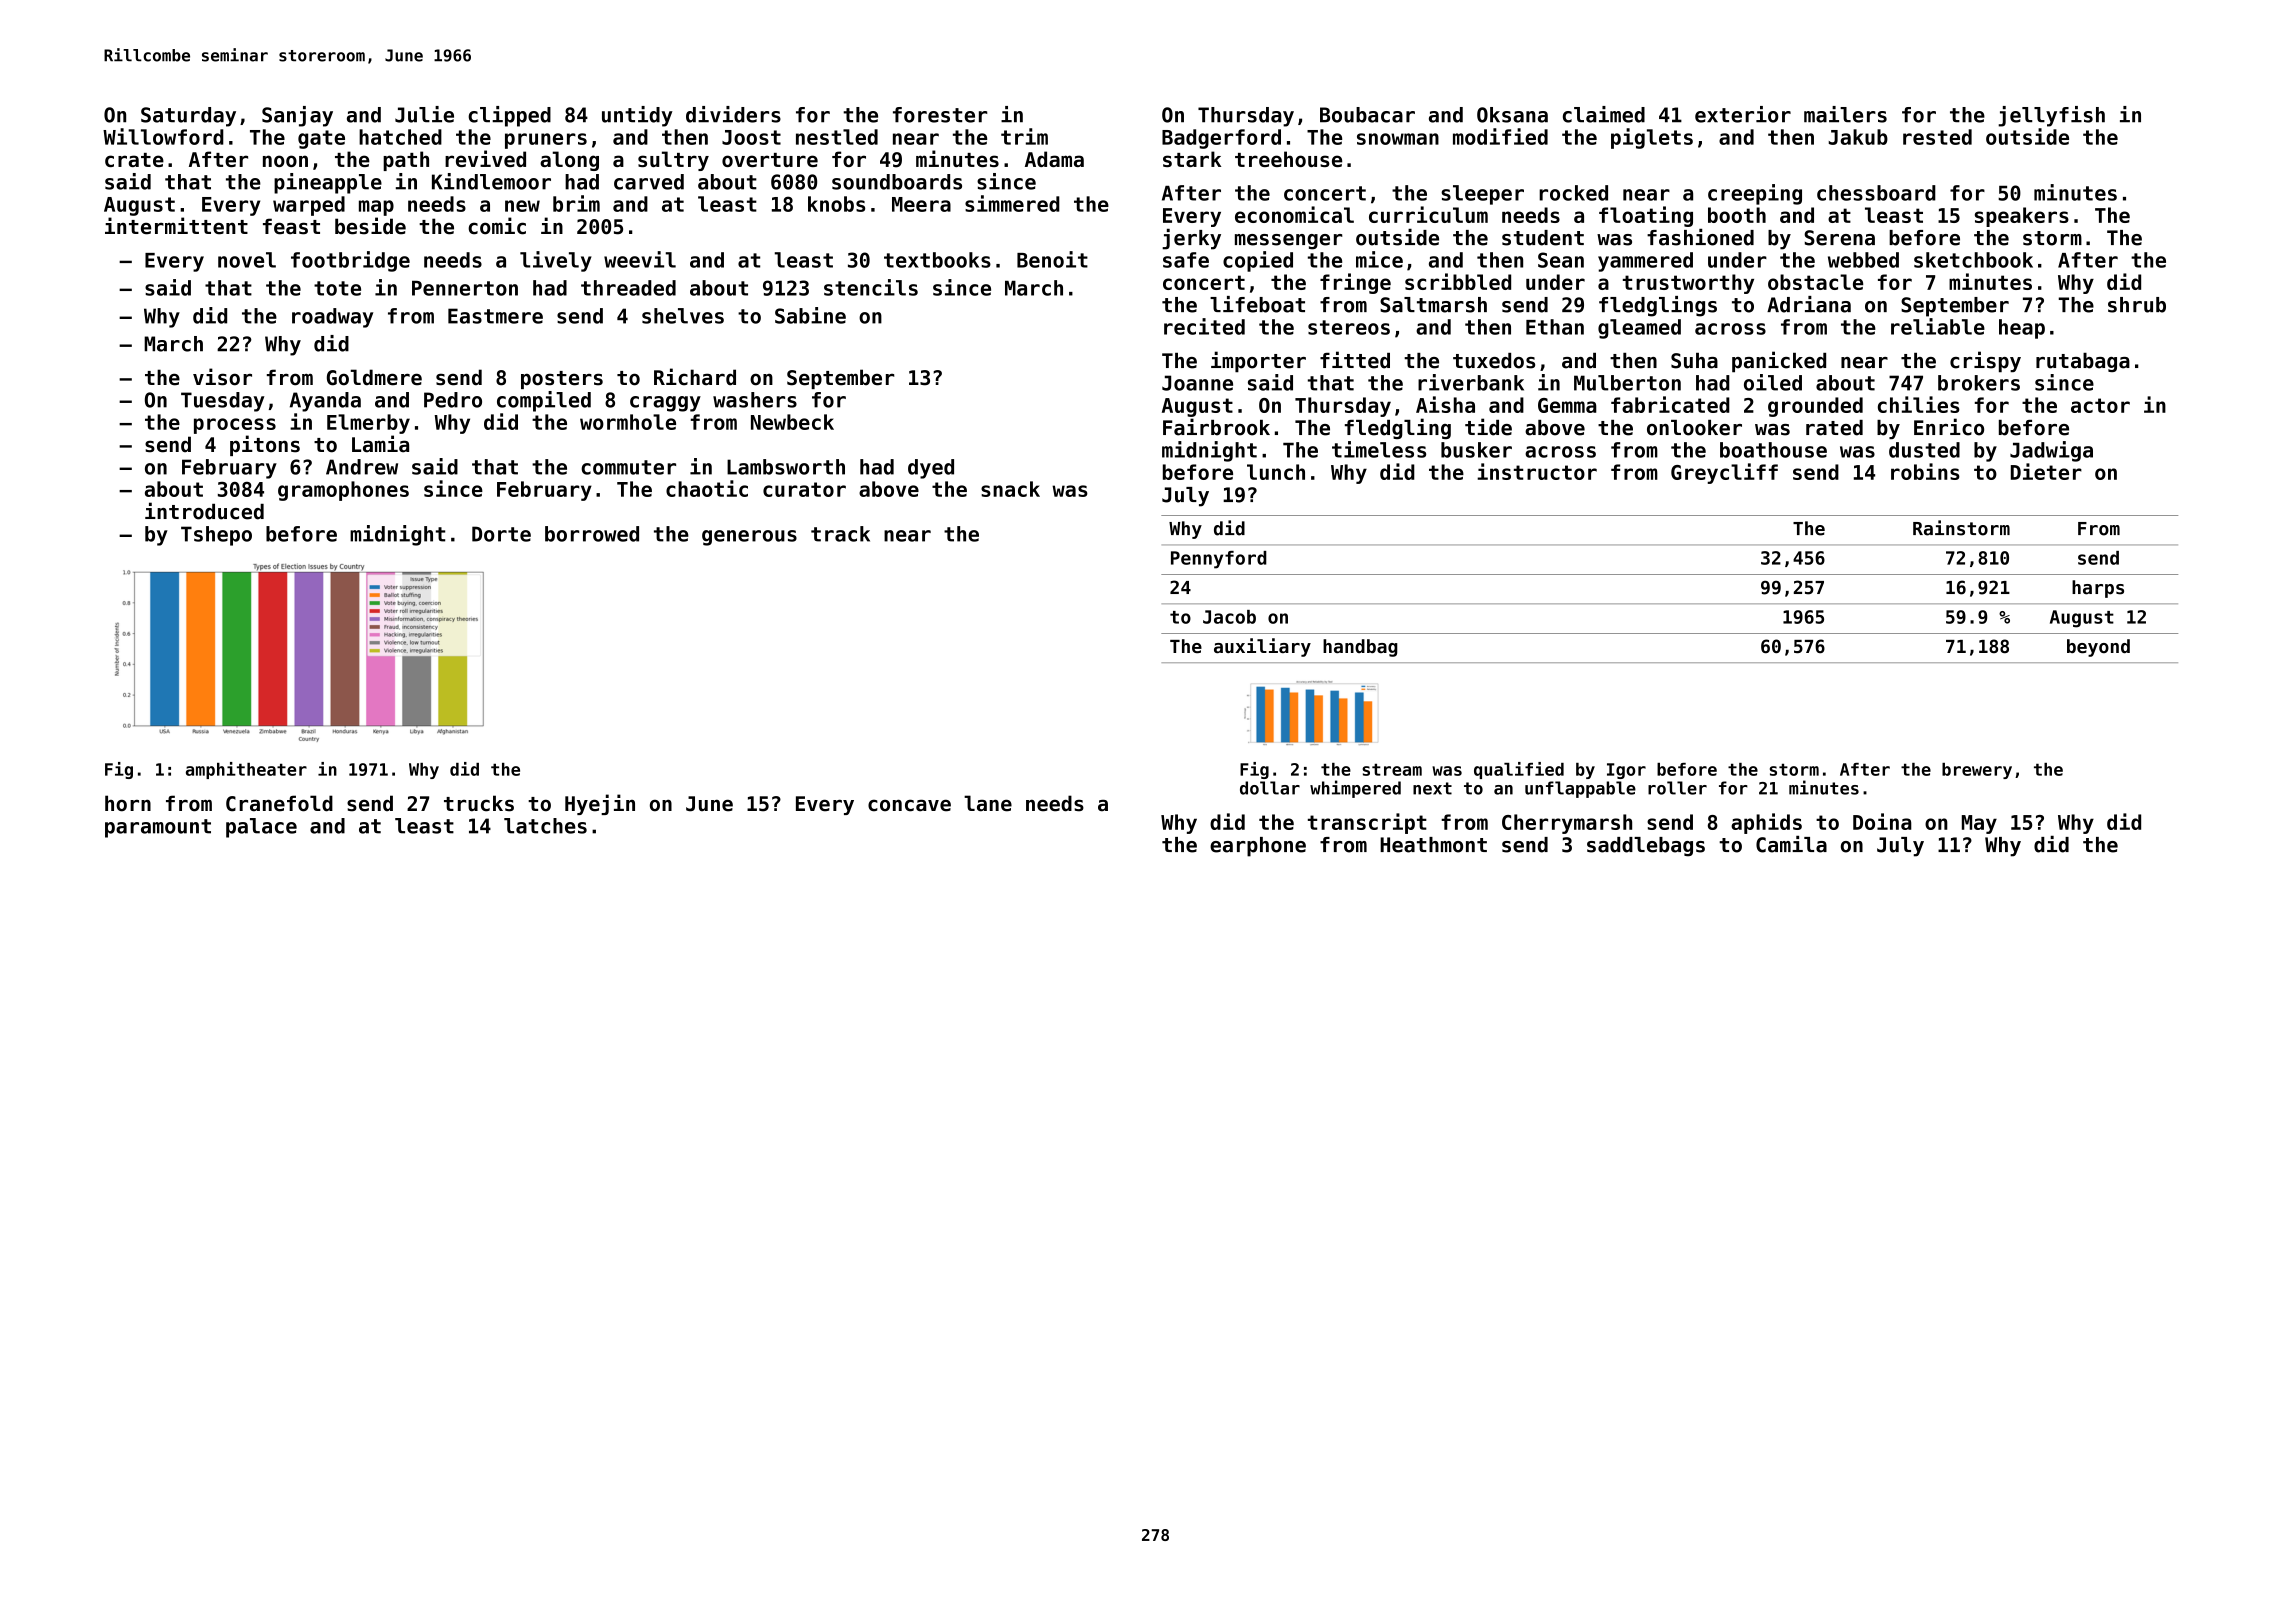  Describe the element at coordinates (600, 804) in the image. I see `Hyejin` at that location.
